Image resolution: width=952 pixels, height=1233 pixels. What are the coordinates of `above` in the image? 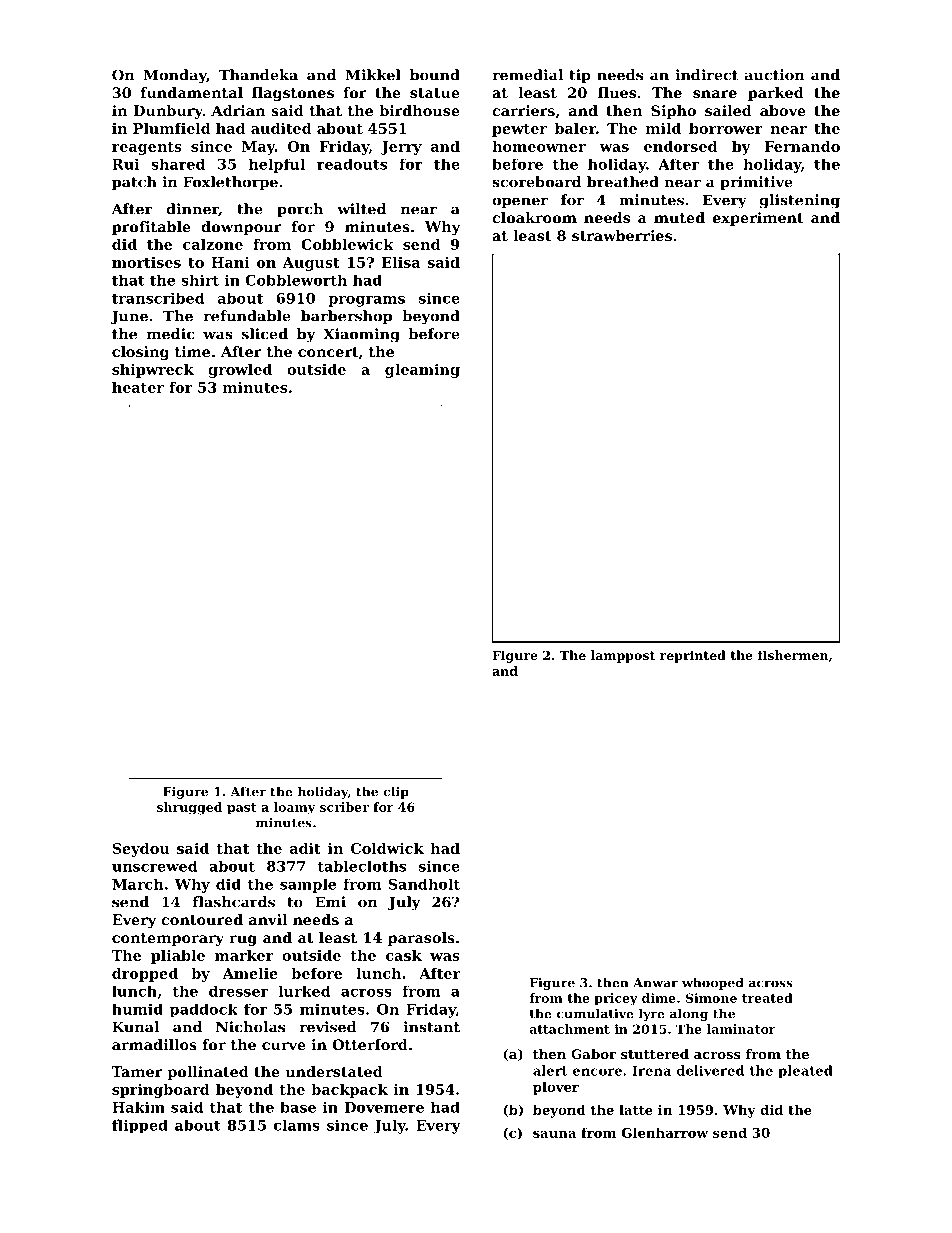 It's located at (783, 110).
